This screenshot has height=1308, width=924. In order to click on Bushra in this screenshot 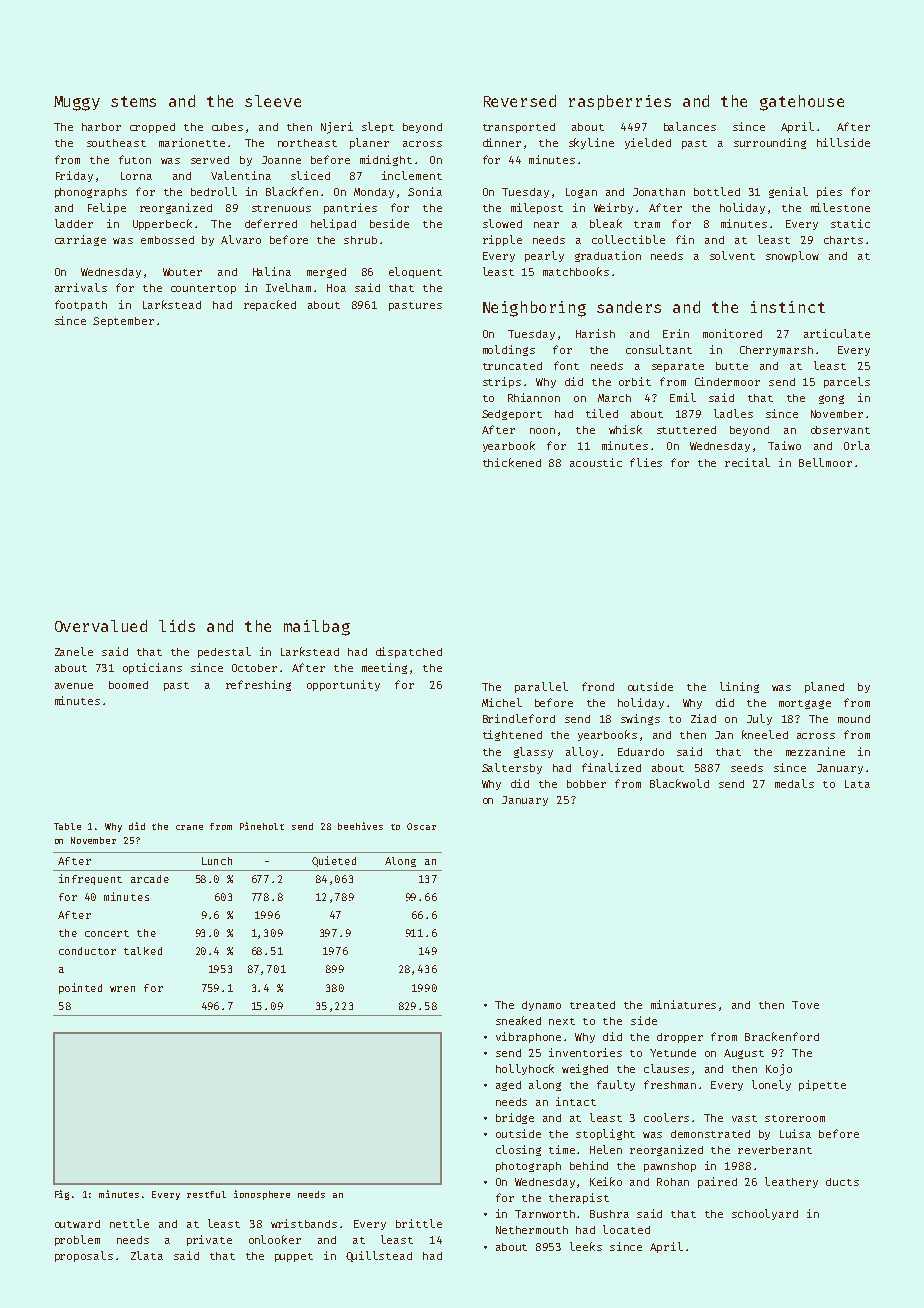, I will do `click(609, 1214)`.
